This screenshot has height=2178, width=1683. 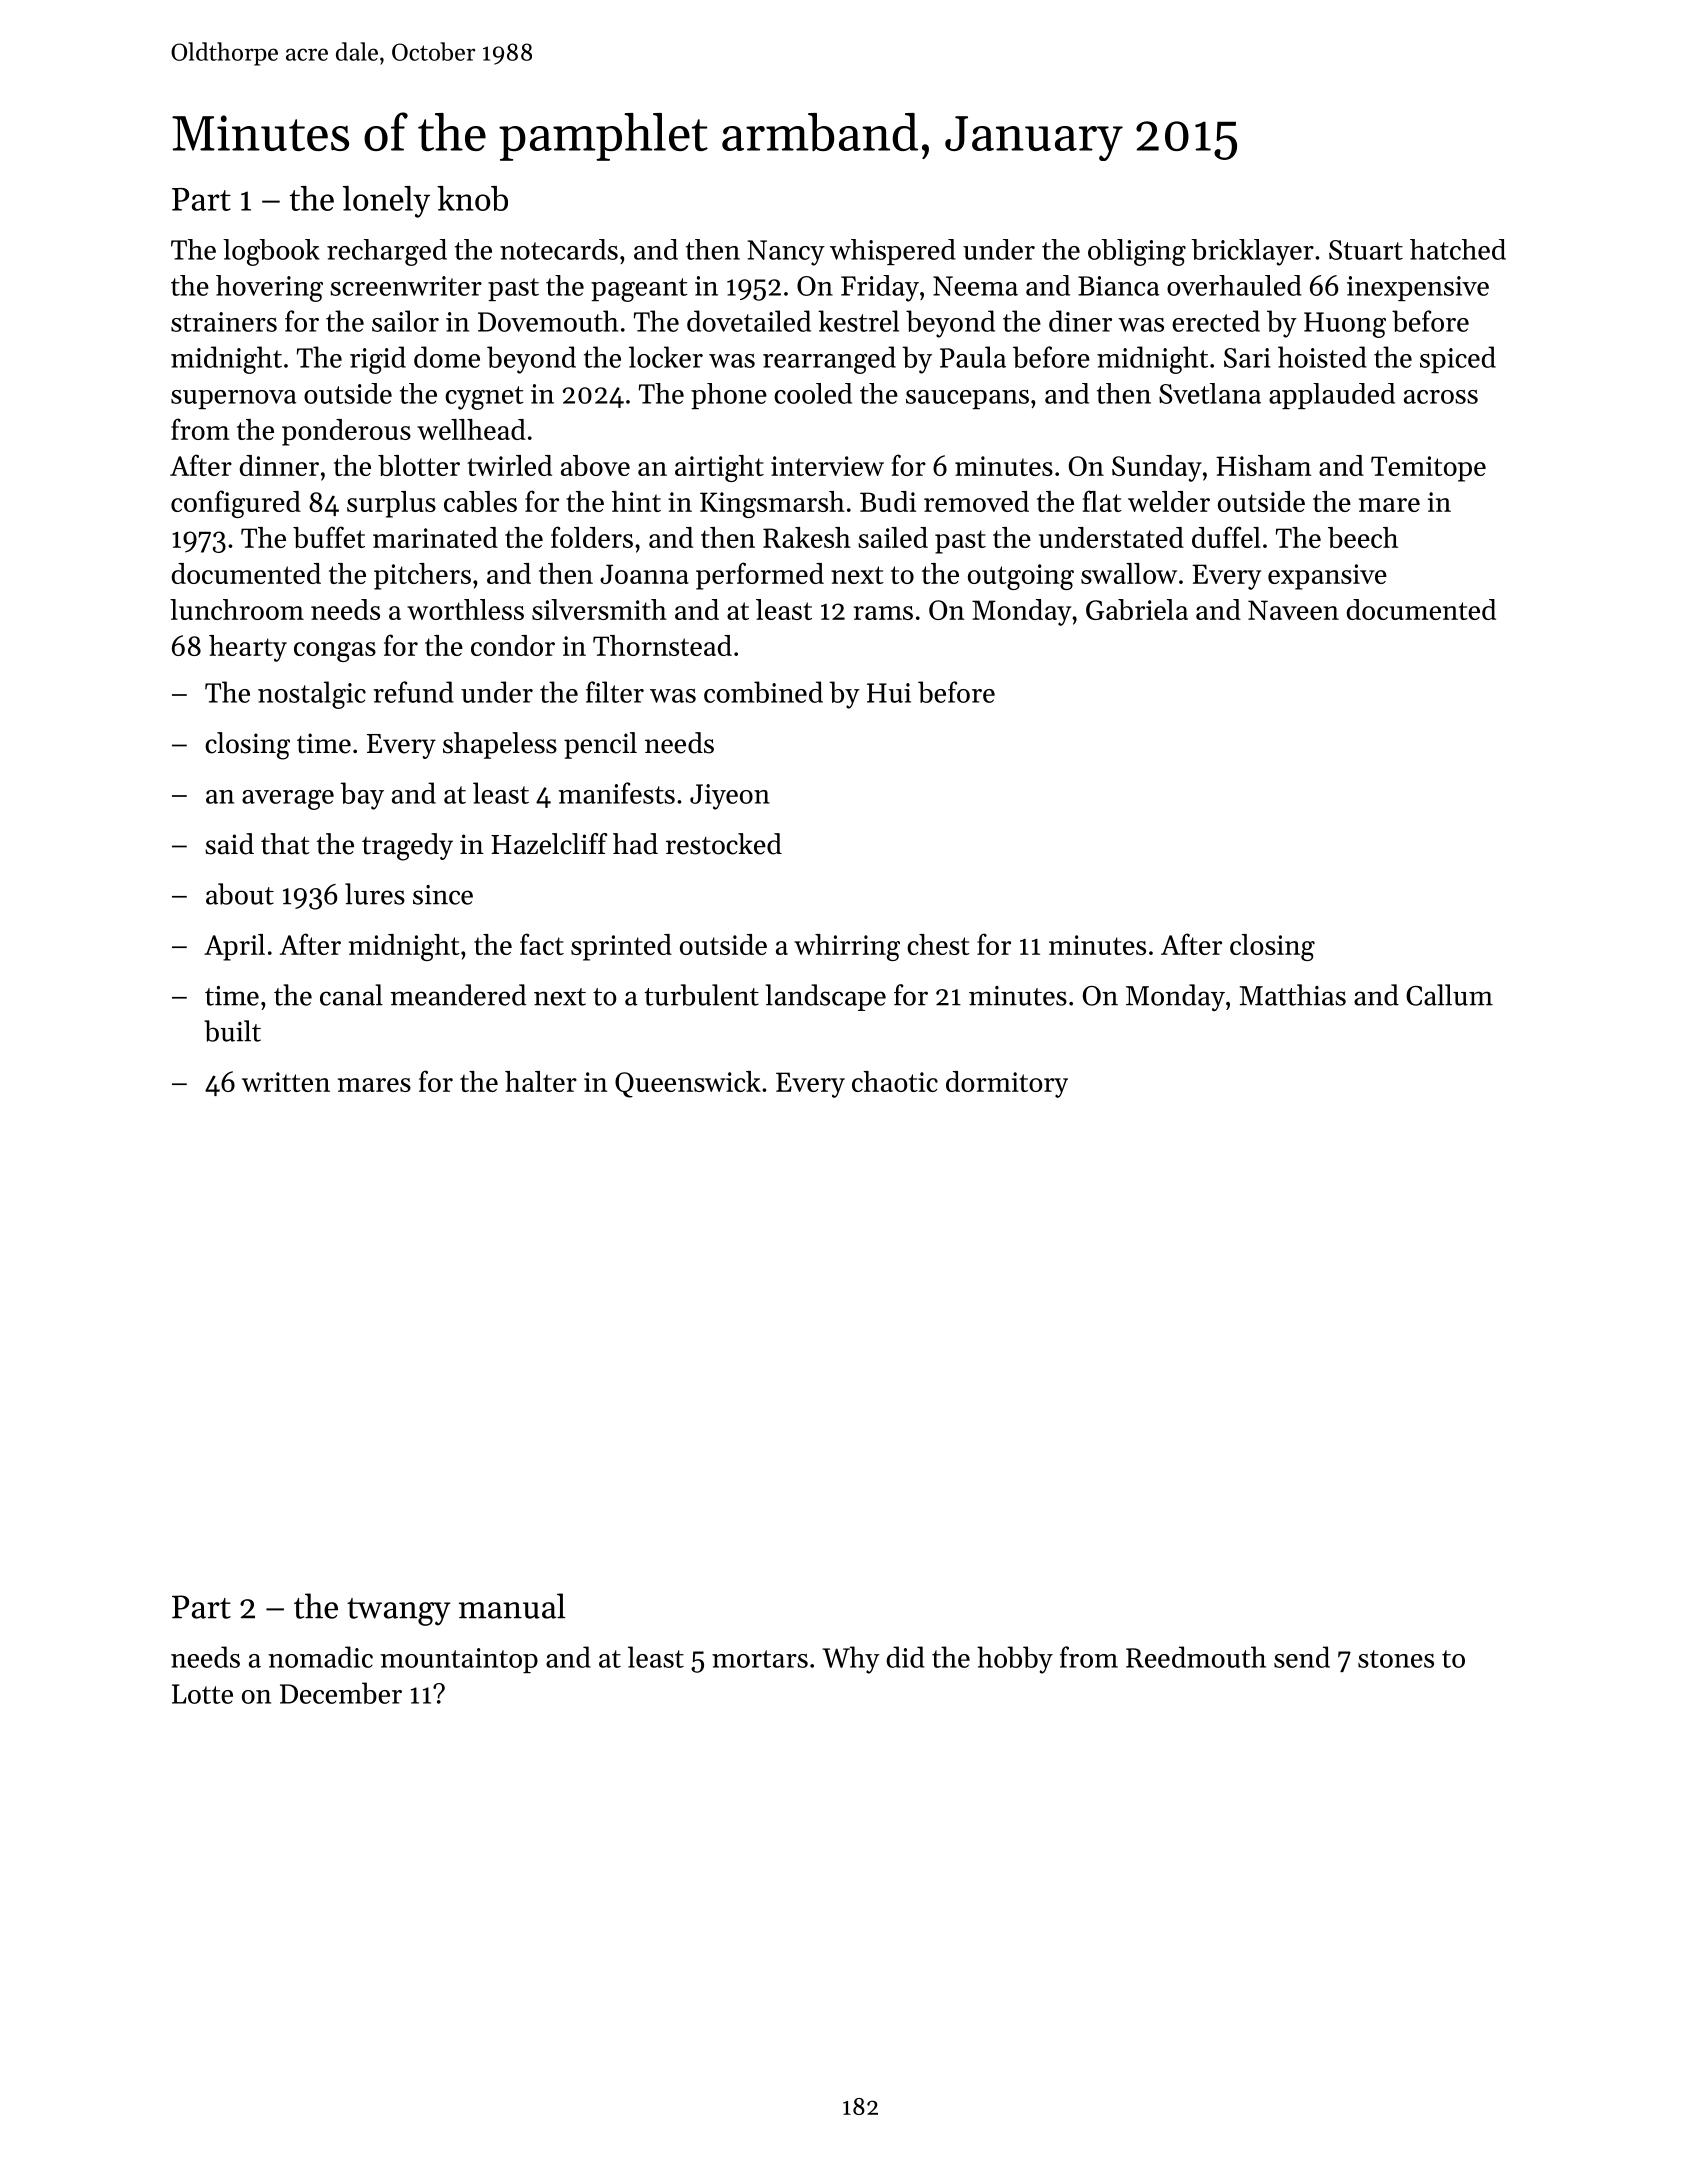 What do you see at coordinates (729, 396) in the screenshot?
I see `phone` at bounding box center [729, 396].
